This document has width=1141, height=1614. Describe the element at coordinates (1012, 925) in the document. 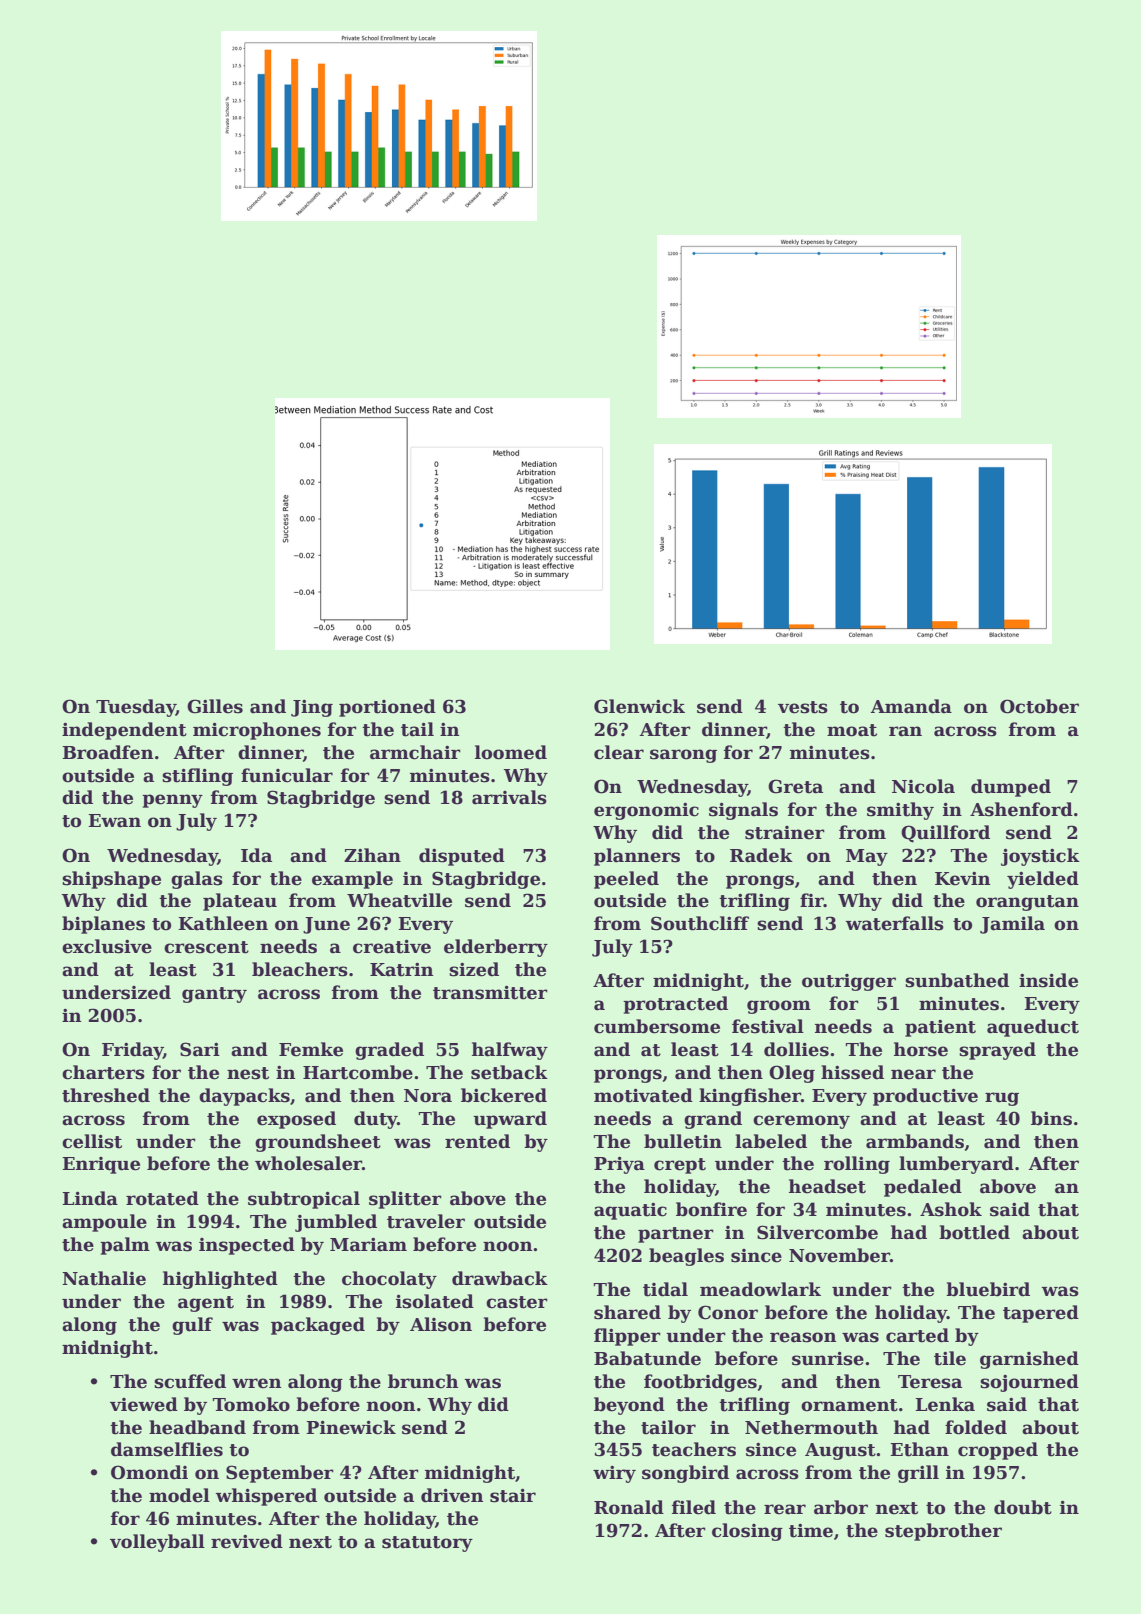

I see `Jamila` at that location.
